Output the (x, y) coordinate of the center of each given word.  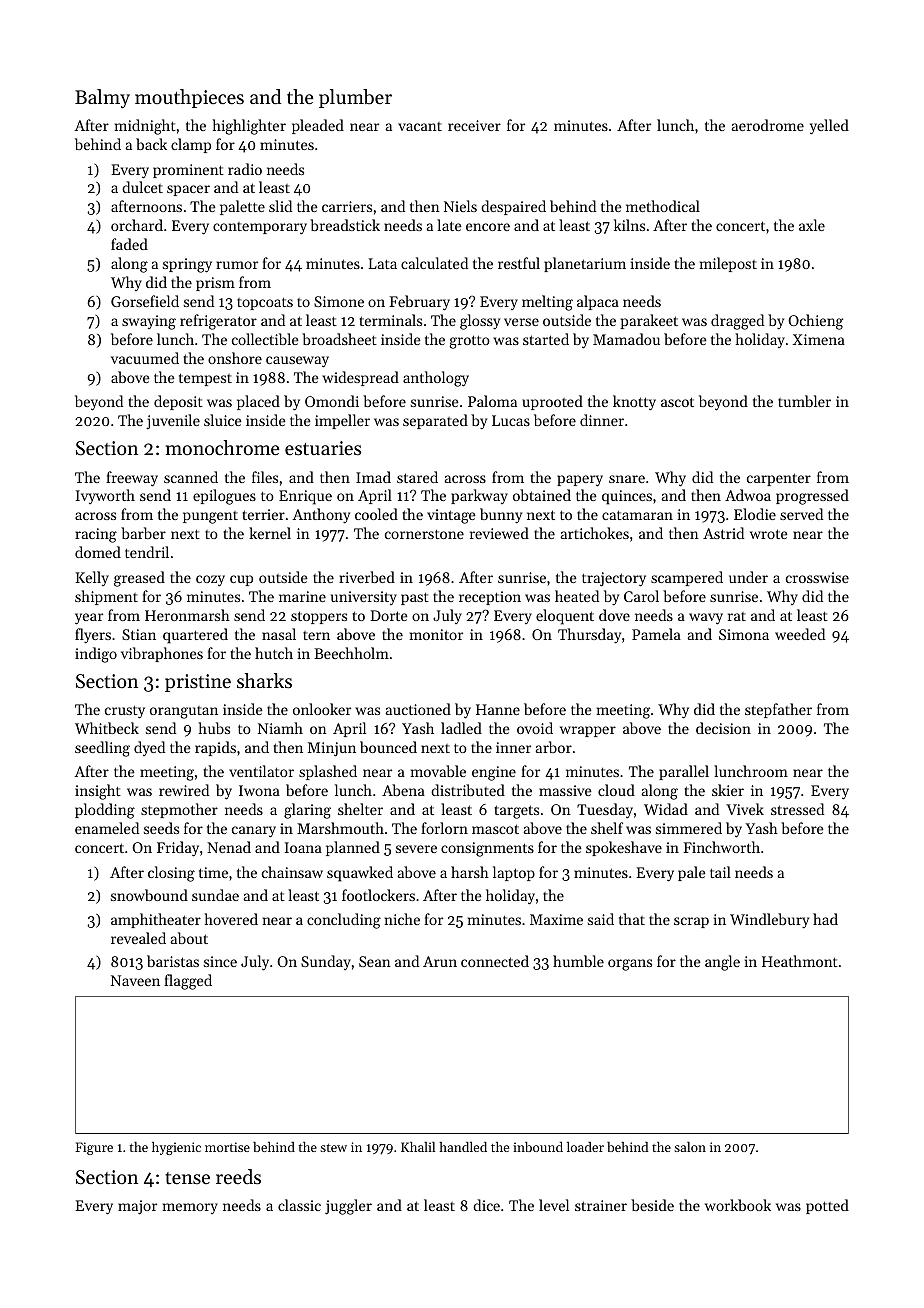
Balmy (102, 98)
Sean (375, 961)
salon (690, 1147)
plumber (355, 98)
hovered (231, 919)
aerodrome (768, 125)
